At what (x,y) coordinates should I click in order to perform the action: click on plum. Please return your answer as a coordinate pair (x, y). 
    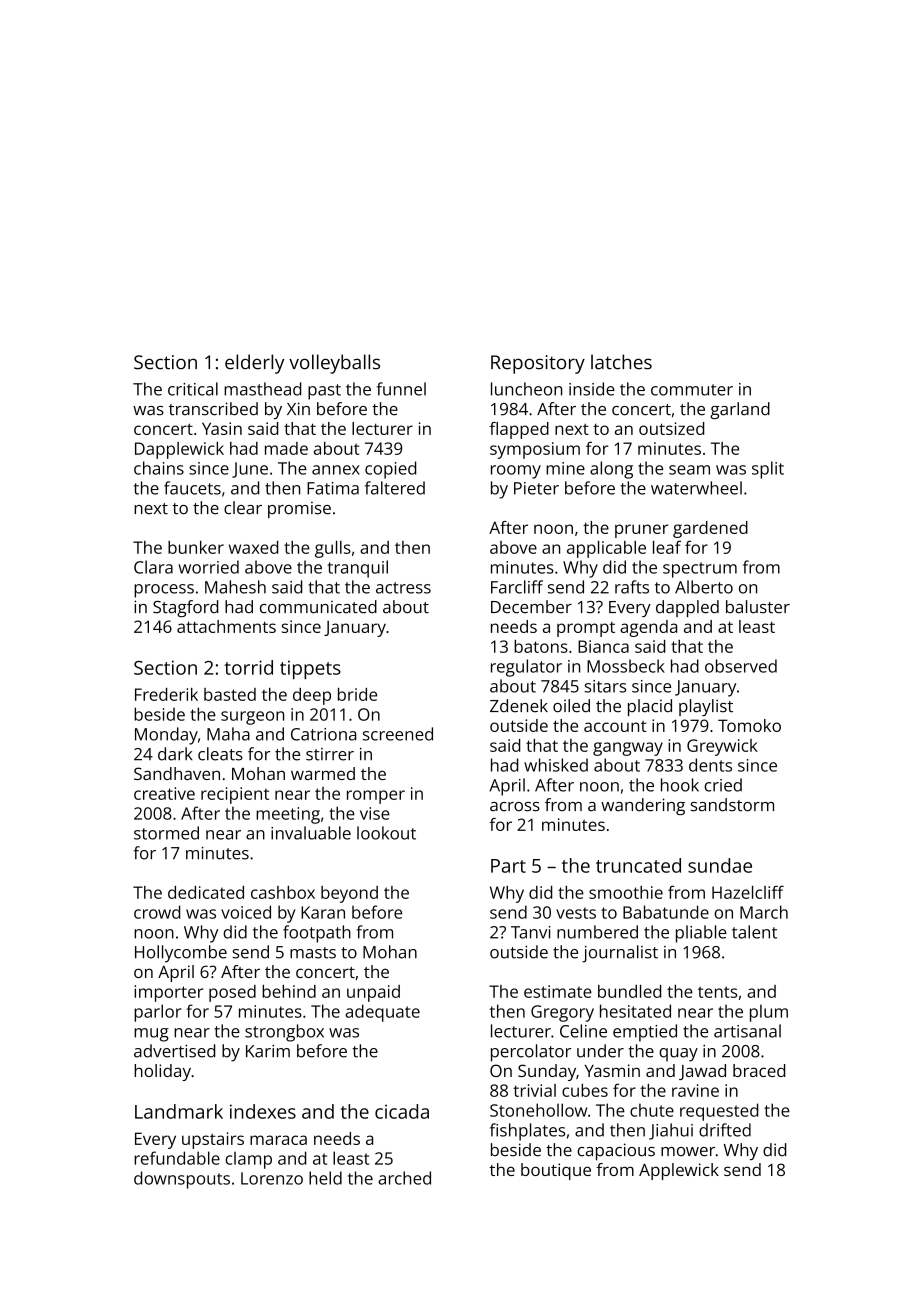
    Looking at the image, I should click on (769, 1013).
